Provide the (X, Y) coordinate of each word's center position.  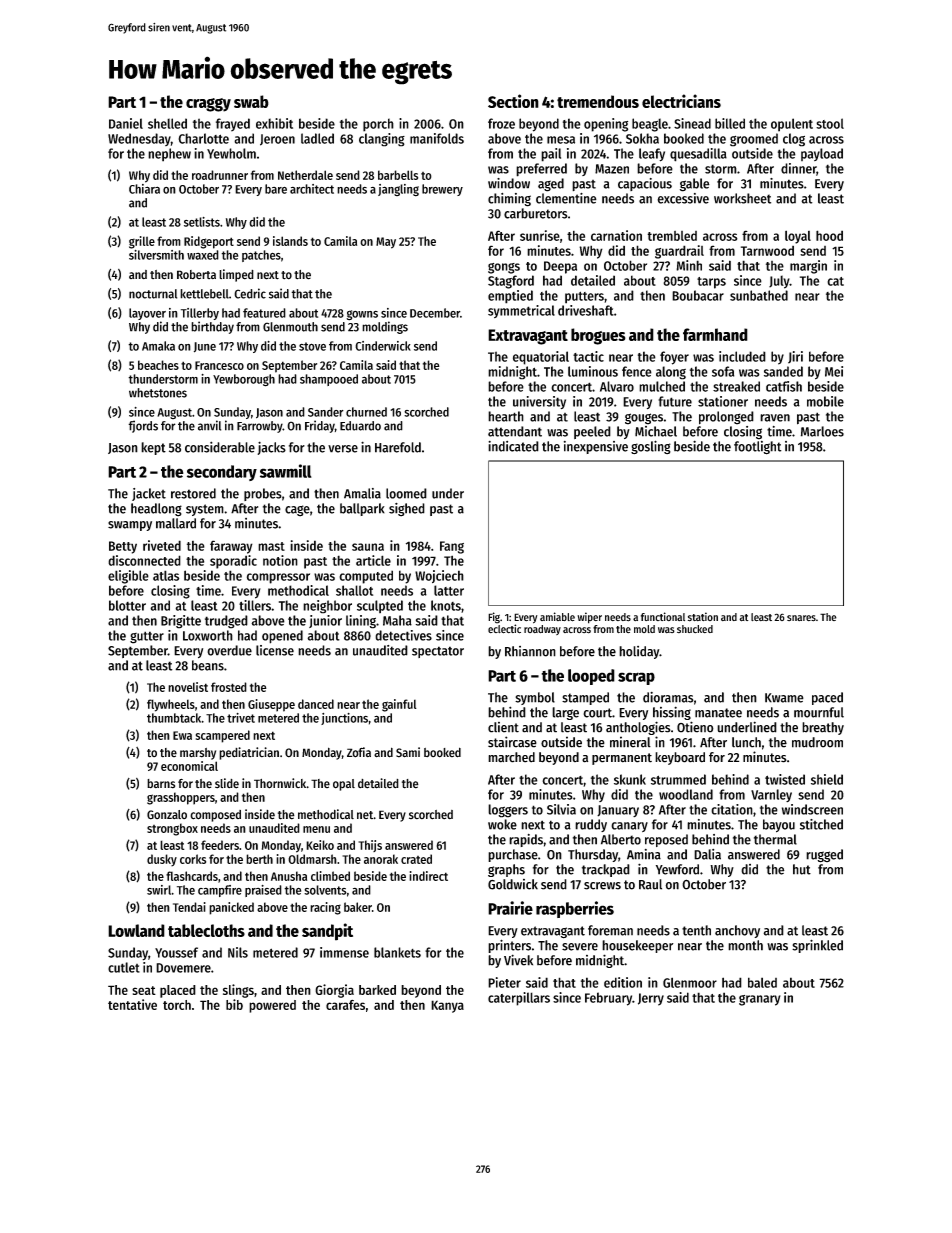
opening (606, 125)
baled (762, 982)
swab (251, 101)
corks (193, 859)
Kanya (447, 1006)
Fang (452, 547)
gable (695, 185)
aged (551, 185)
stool (830, 123)
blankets (397, 952)
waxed (203, 255)
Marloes (822, 431)
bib (234, 1004)
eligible (128, 577)
